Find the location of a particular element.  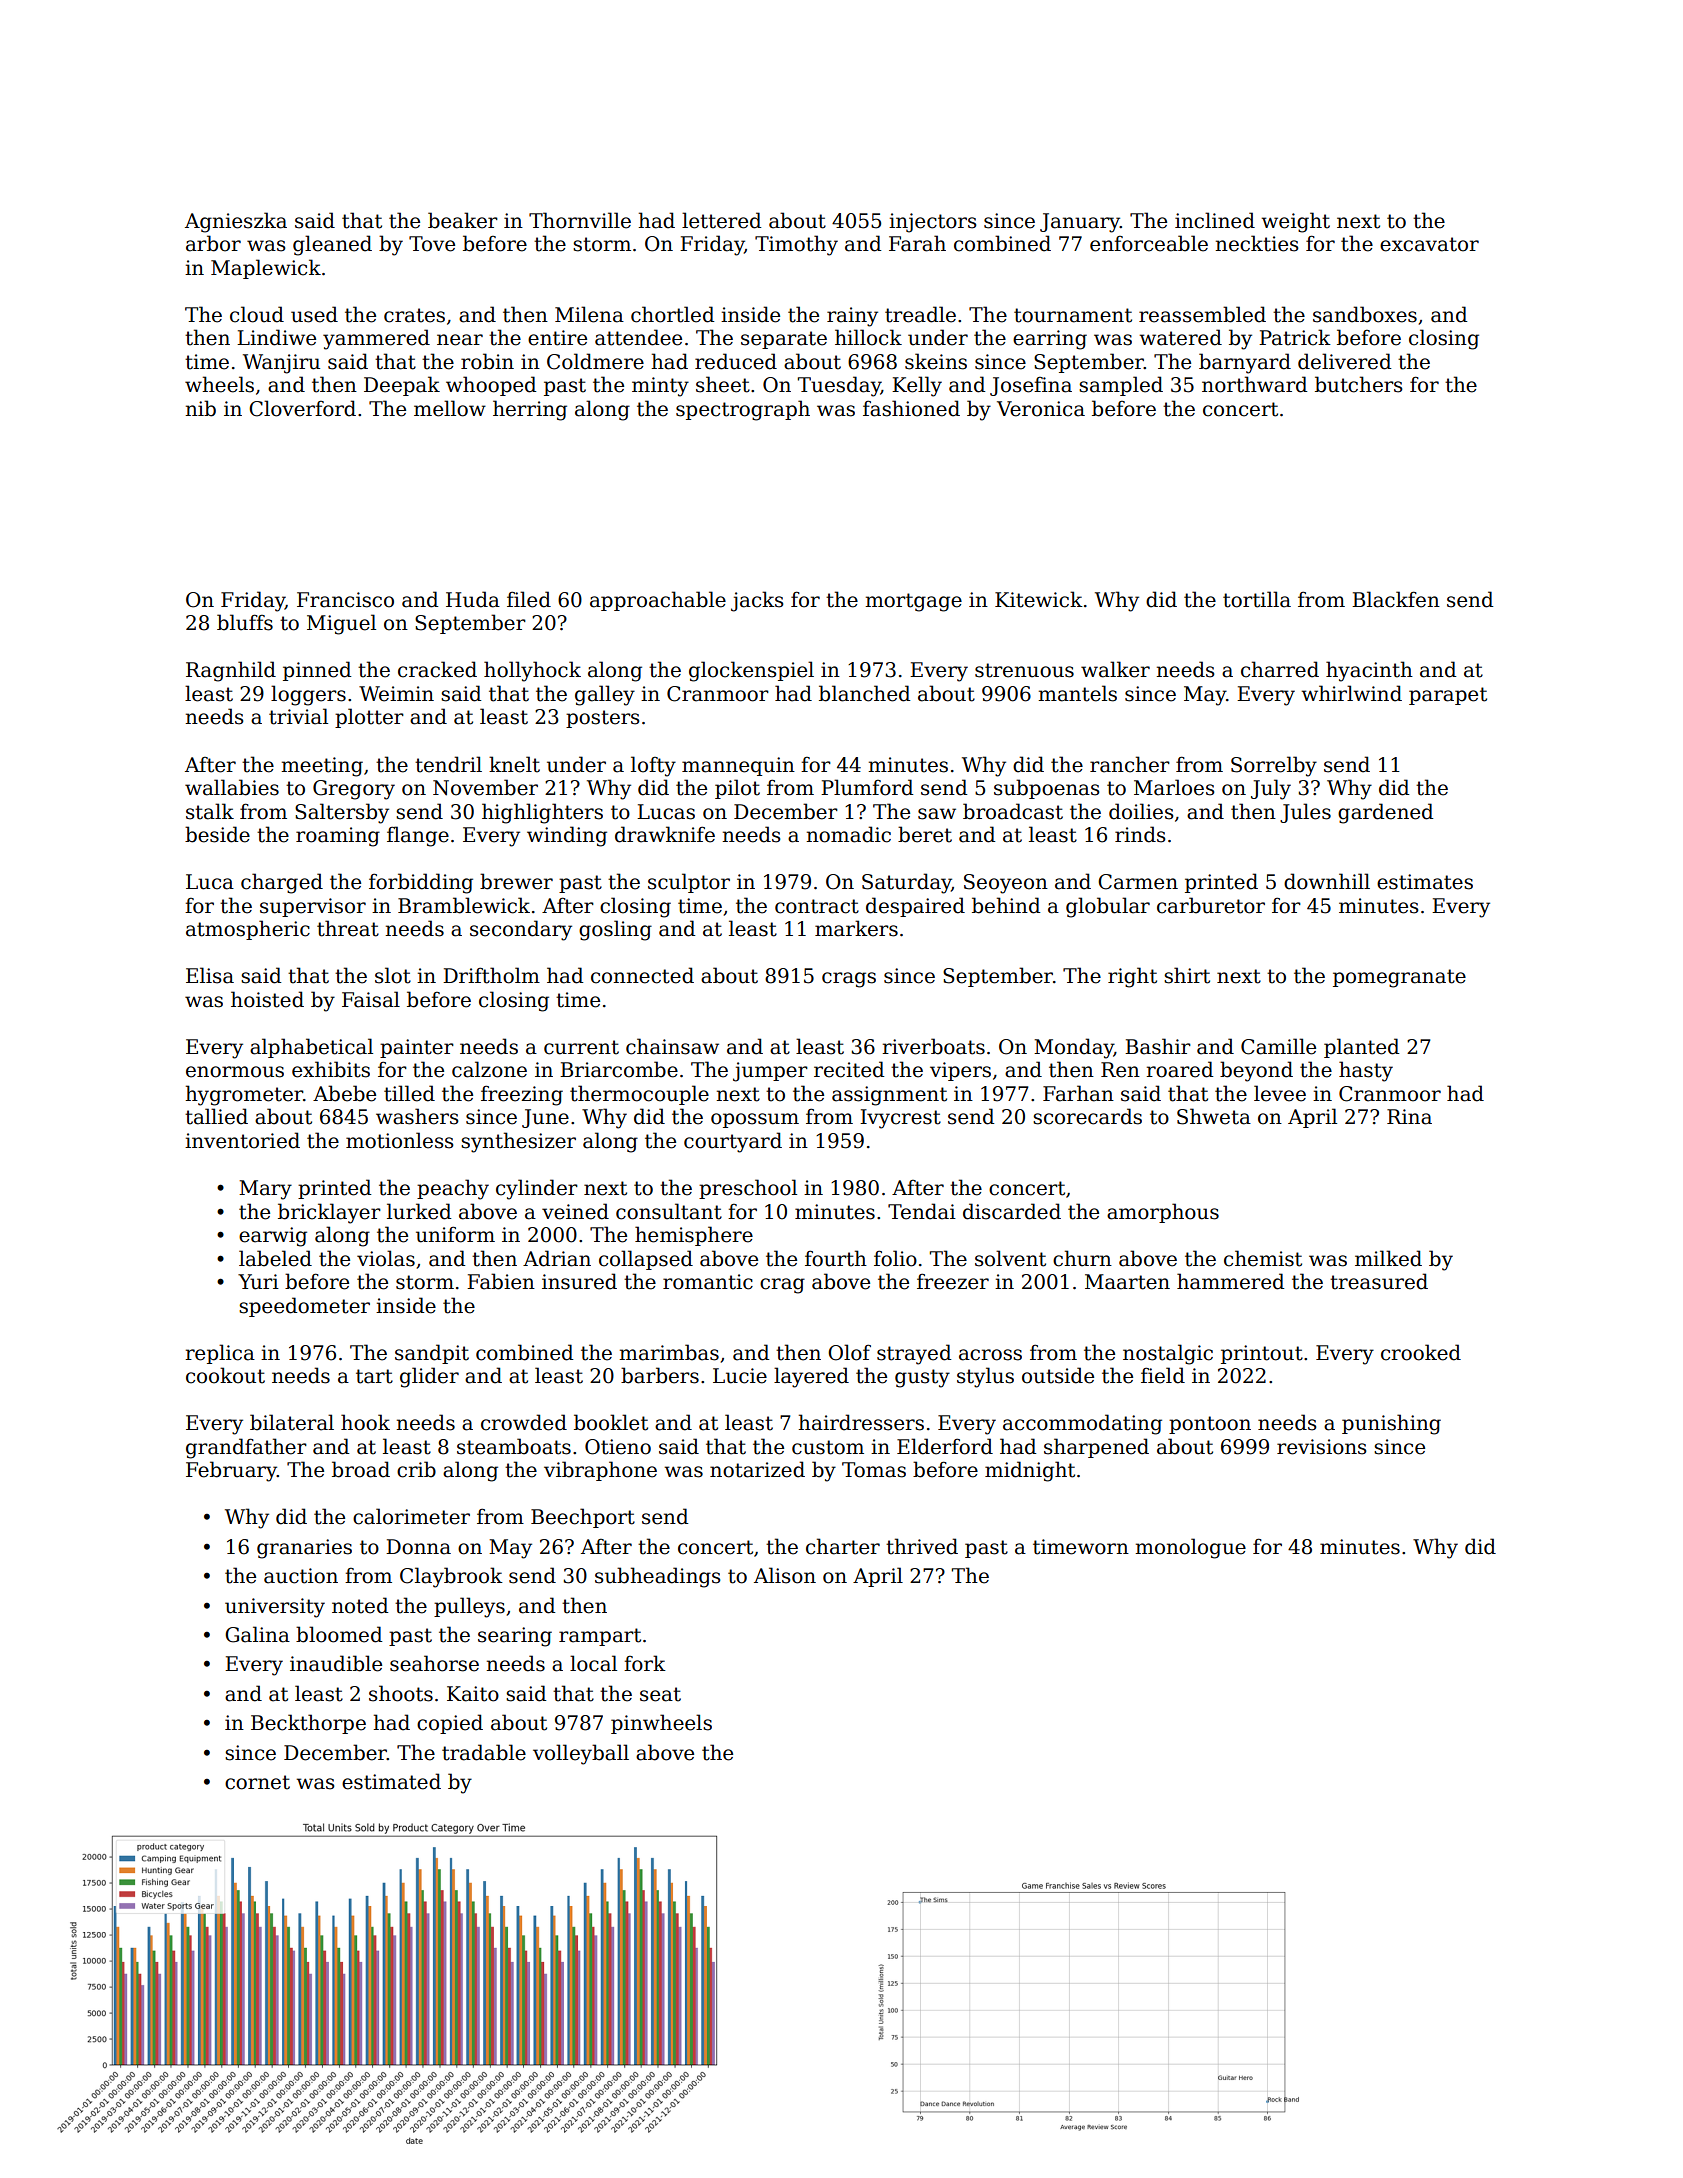

Rina is located at coordinates (1409, 1117).
